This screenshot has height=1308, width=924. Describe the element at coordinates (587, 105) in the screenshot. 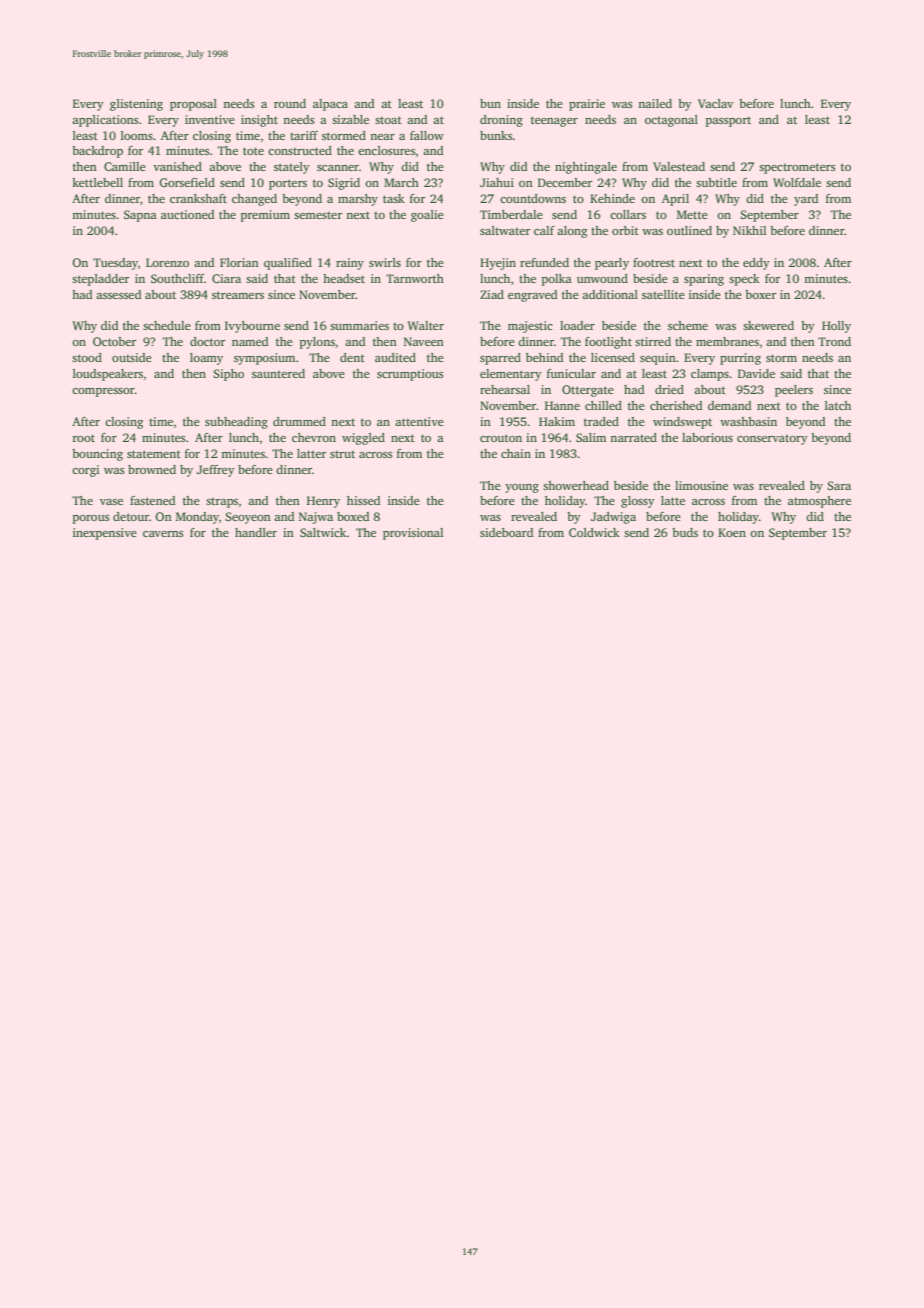

I see `prairie` at that location.
